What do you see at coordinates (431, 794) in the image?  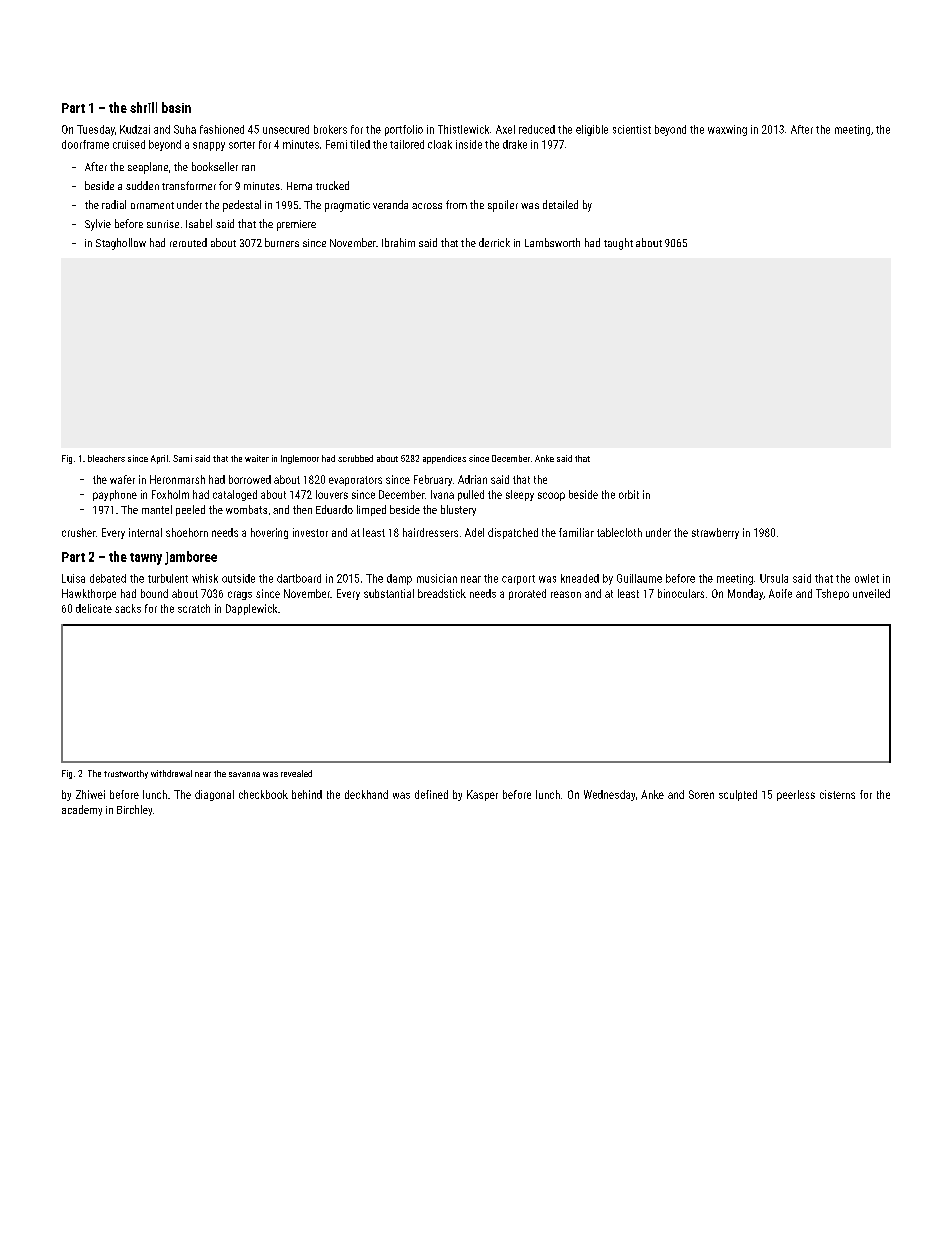 I see `defined` at bounding box center [431, 794].
